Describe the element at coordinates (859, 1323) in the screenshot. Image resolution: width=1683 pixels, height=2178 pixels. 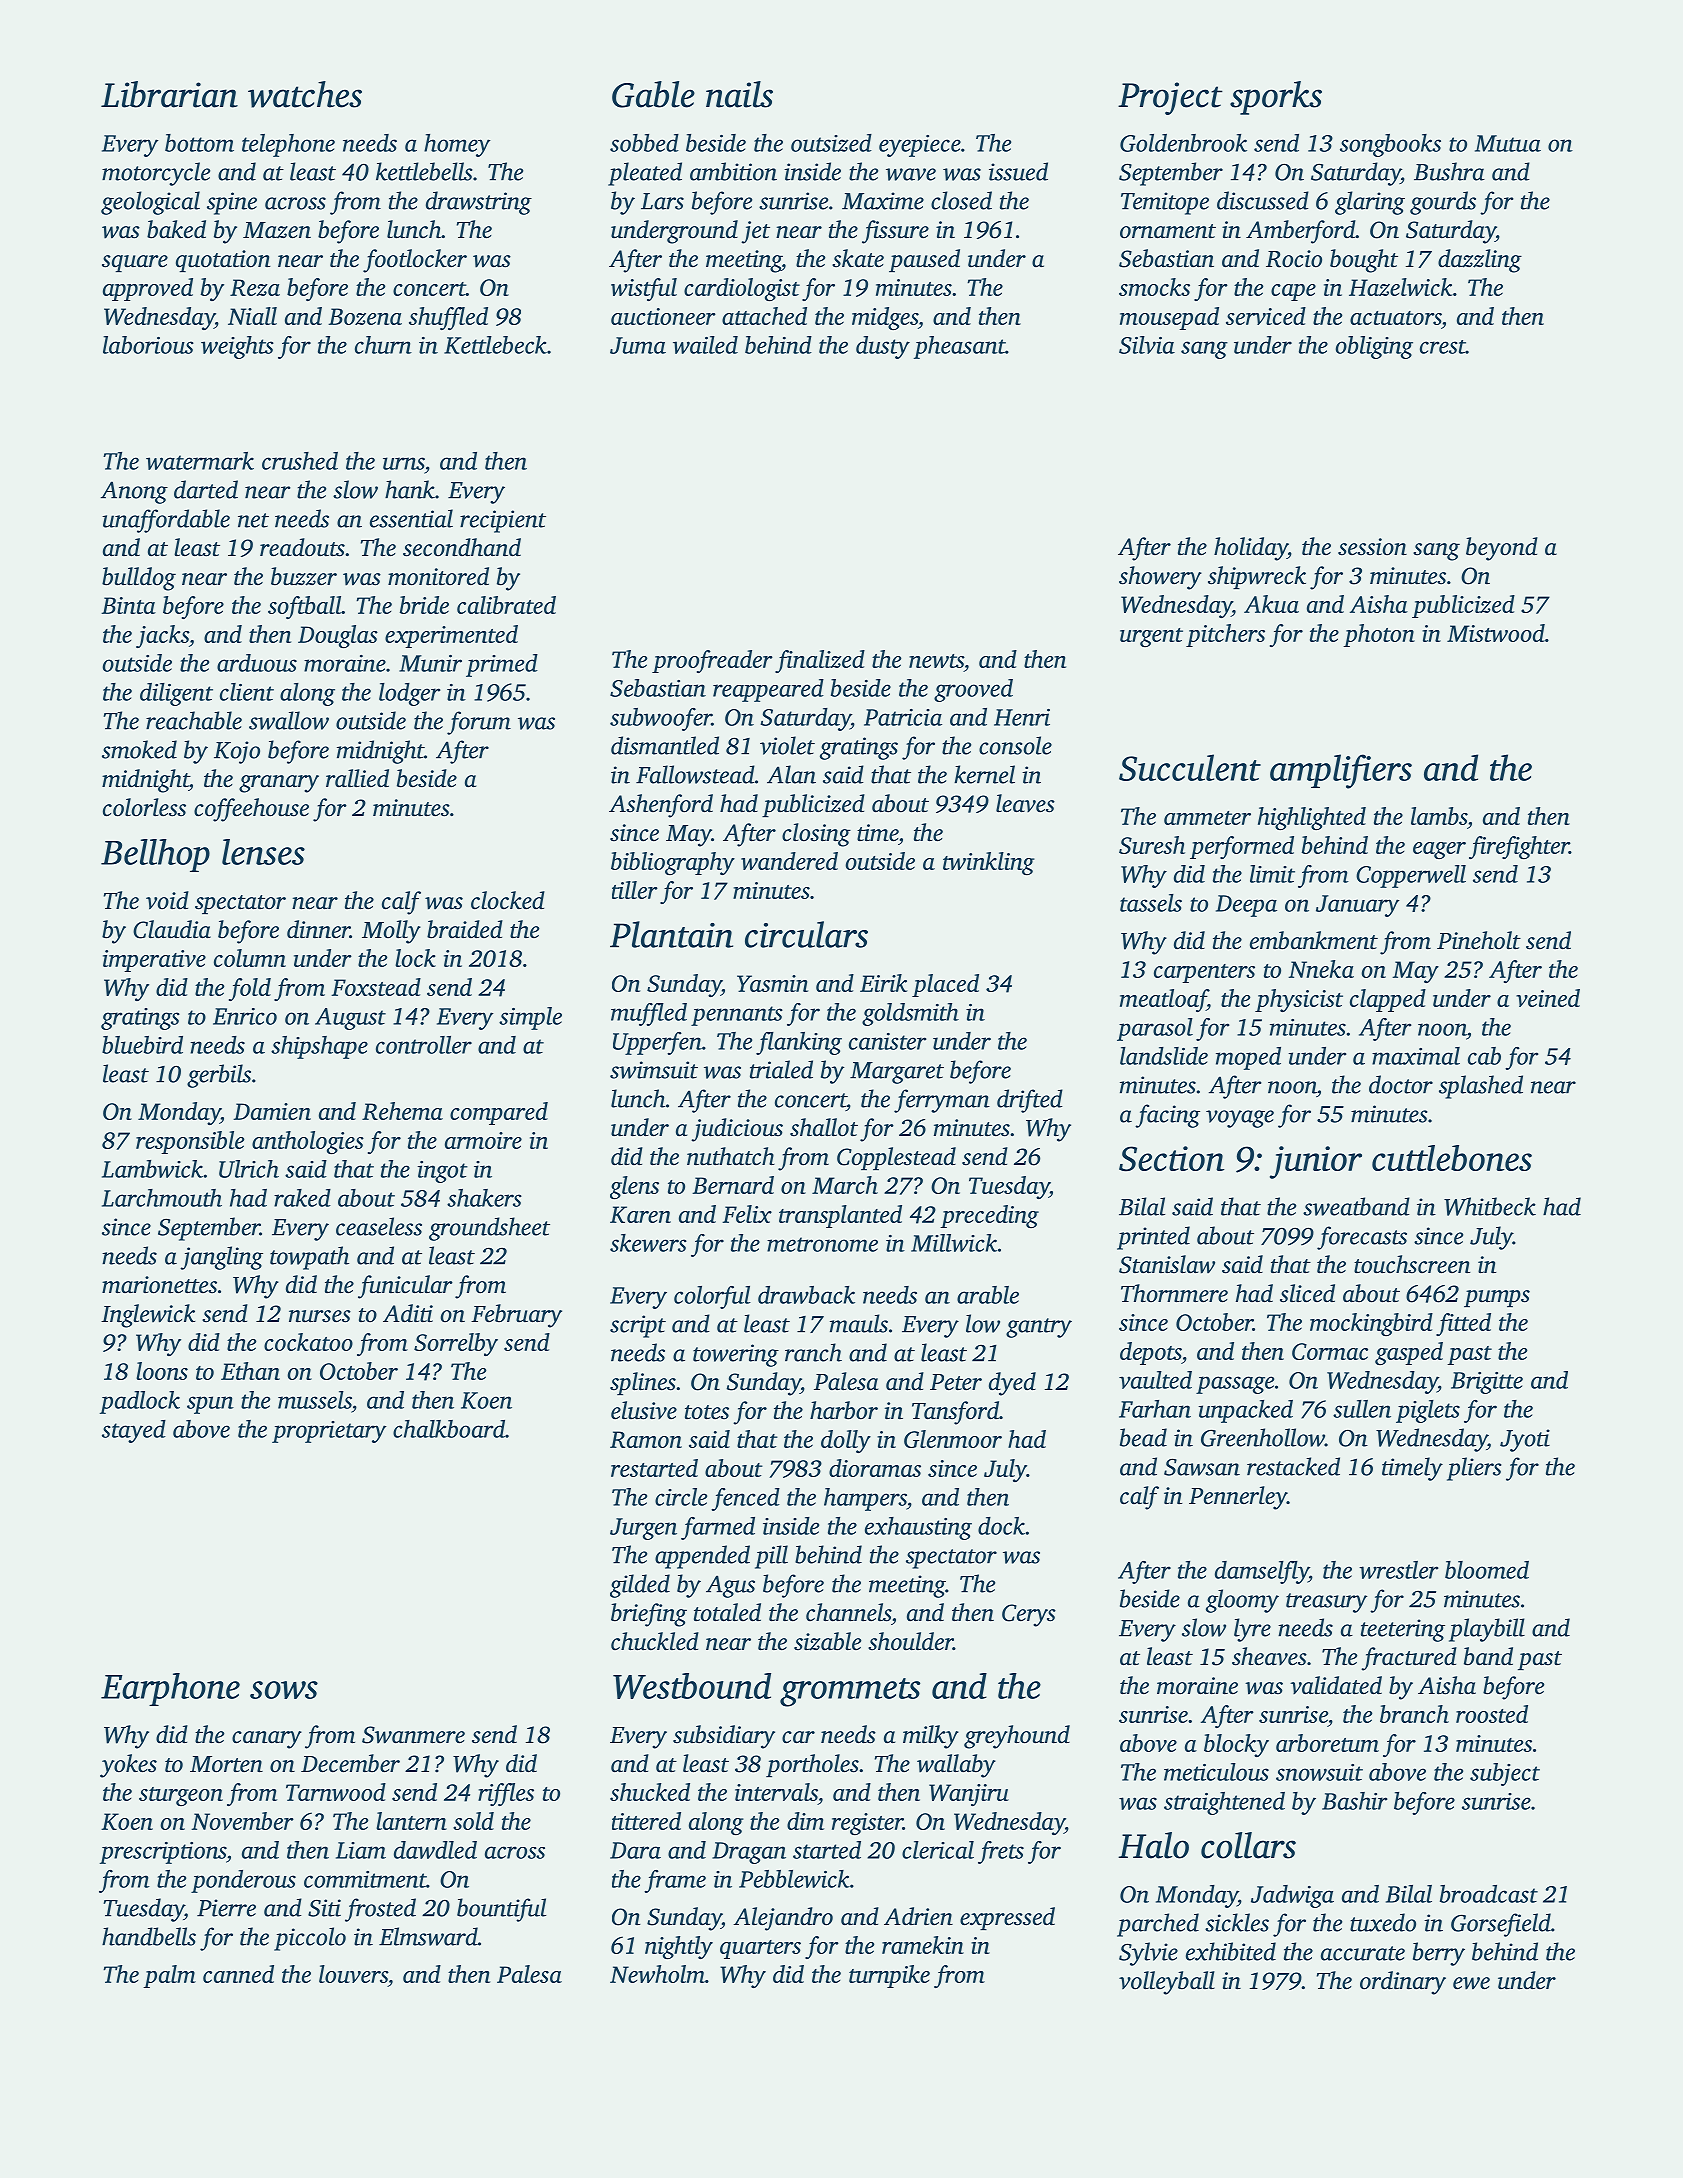
I see `mauls` at that location.
